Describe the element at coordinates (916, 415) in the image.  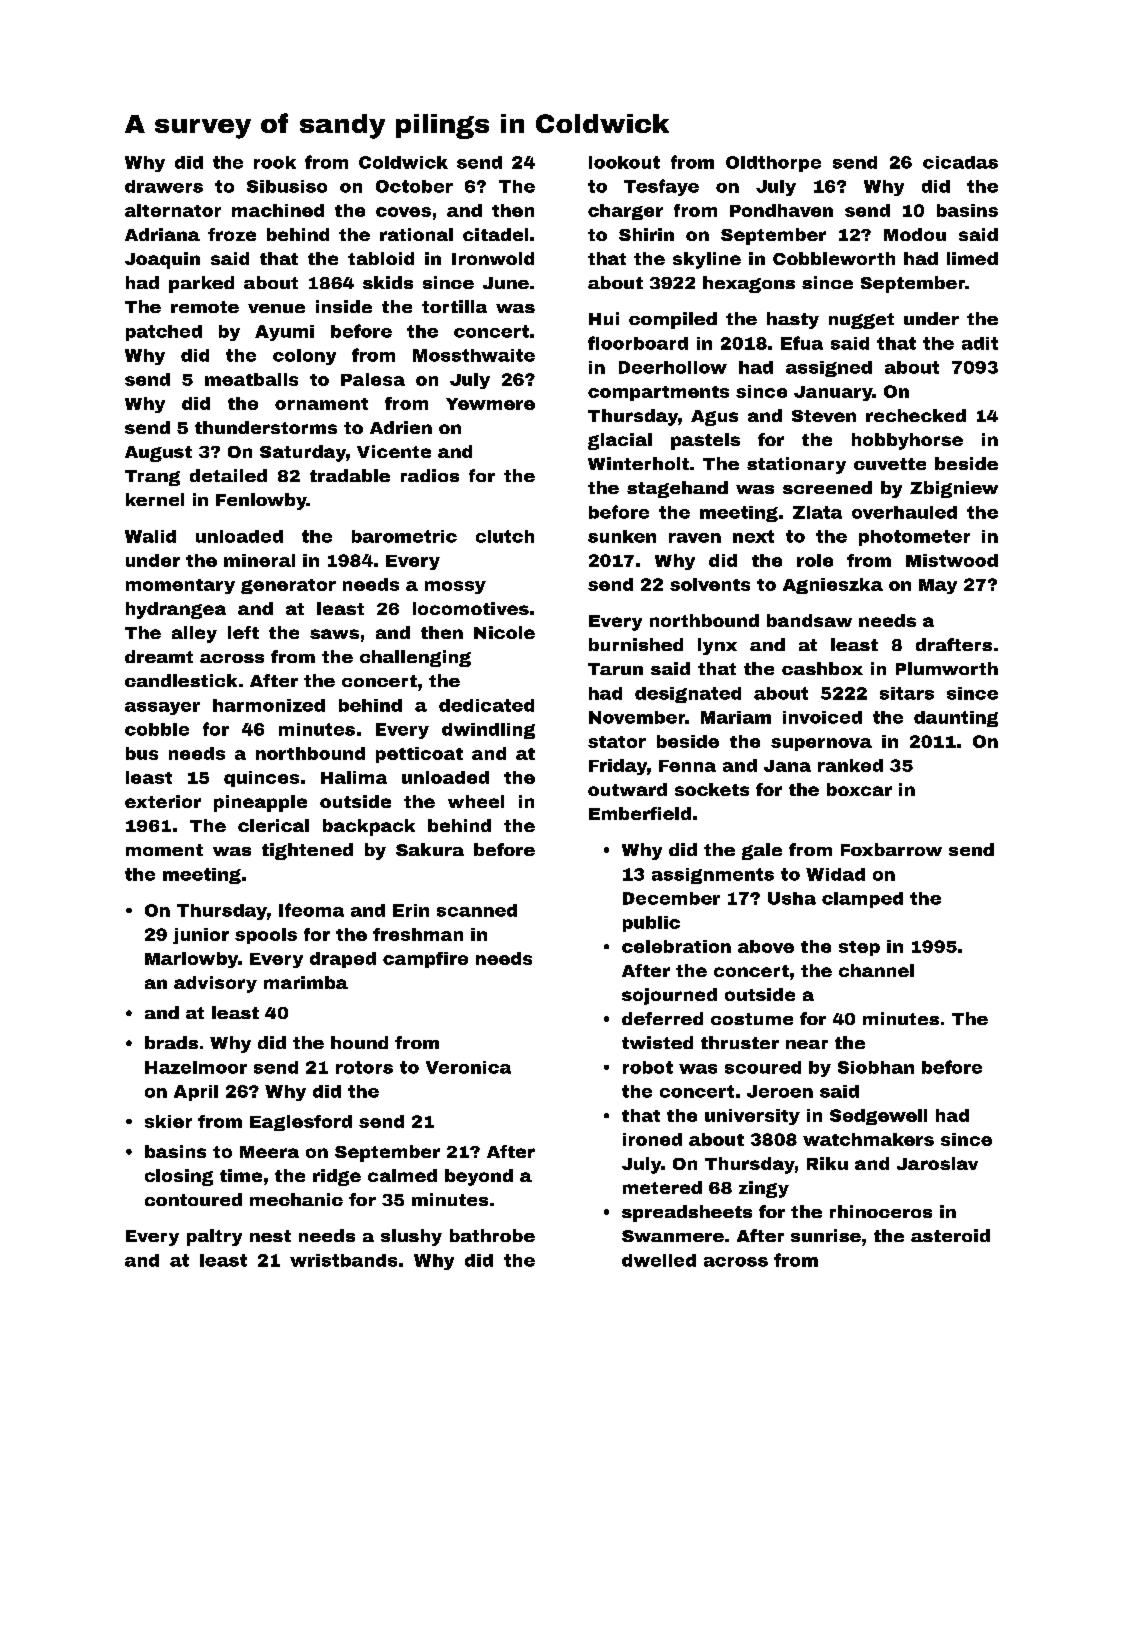
I see `rechecked` at that location.
